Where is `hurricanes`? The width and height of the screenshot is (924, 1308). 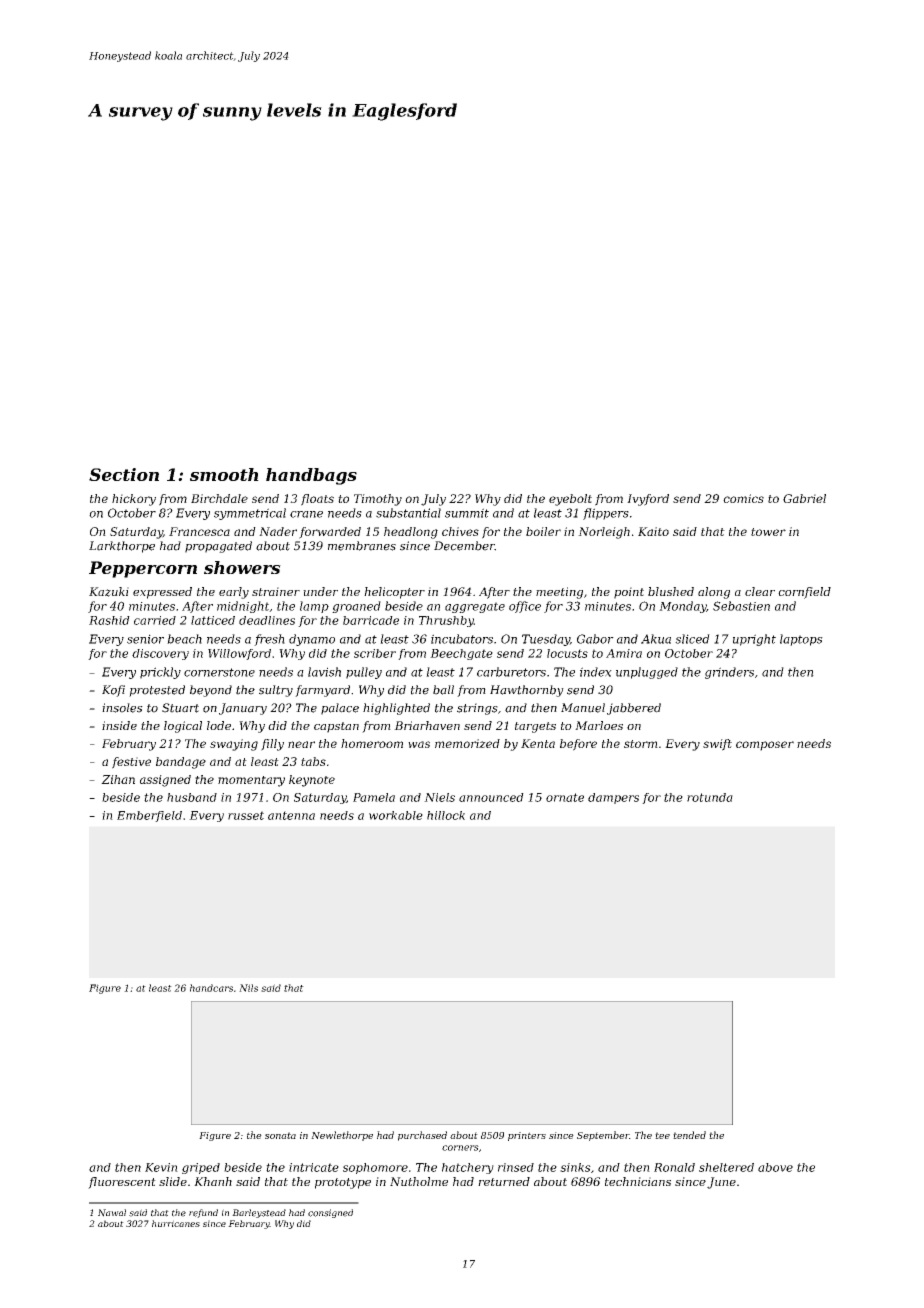
hurricanes is located at coordinates (176, 1223).
